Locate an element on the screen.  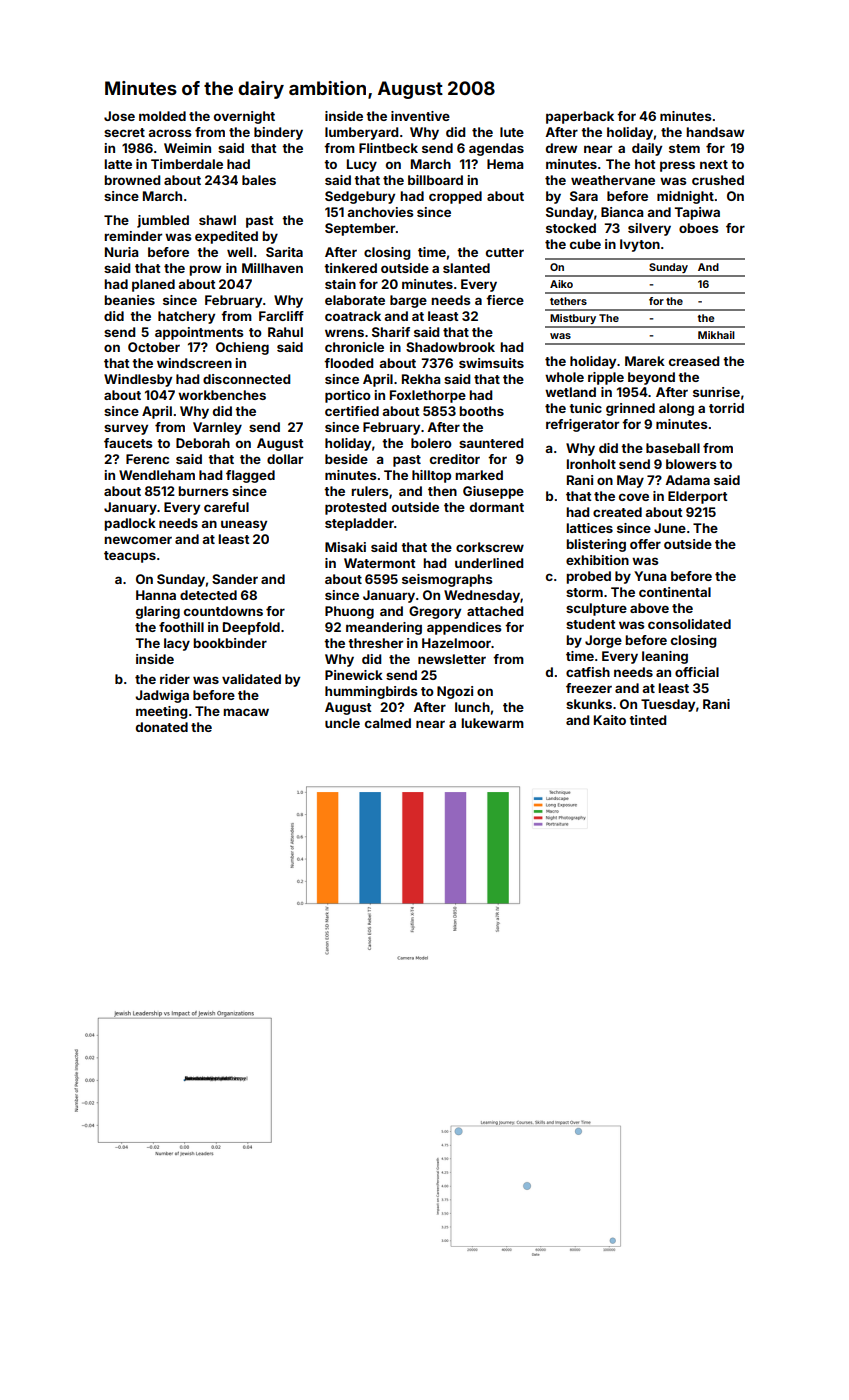
tinkered is located at coordinates (350, 268).
